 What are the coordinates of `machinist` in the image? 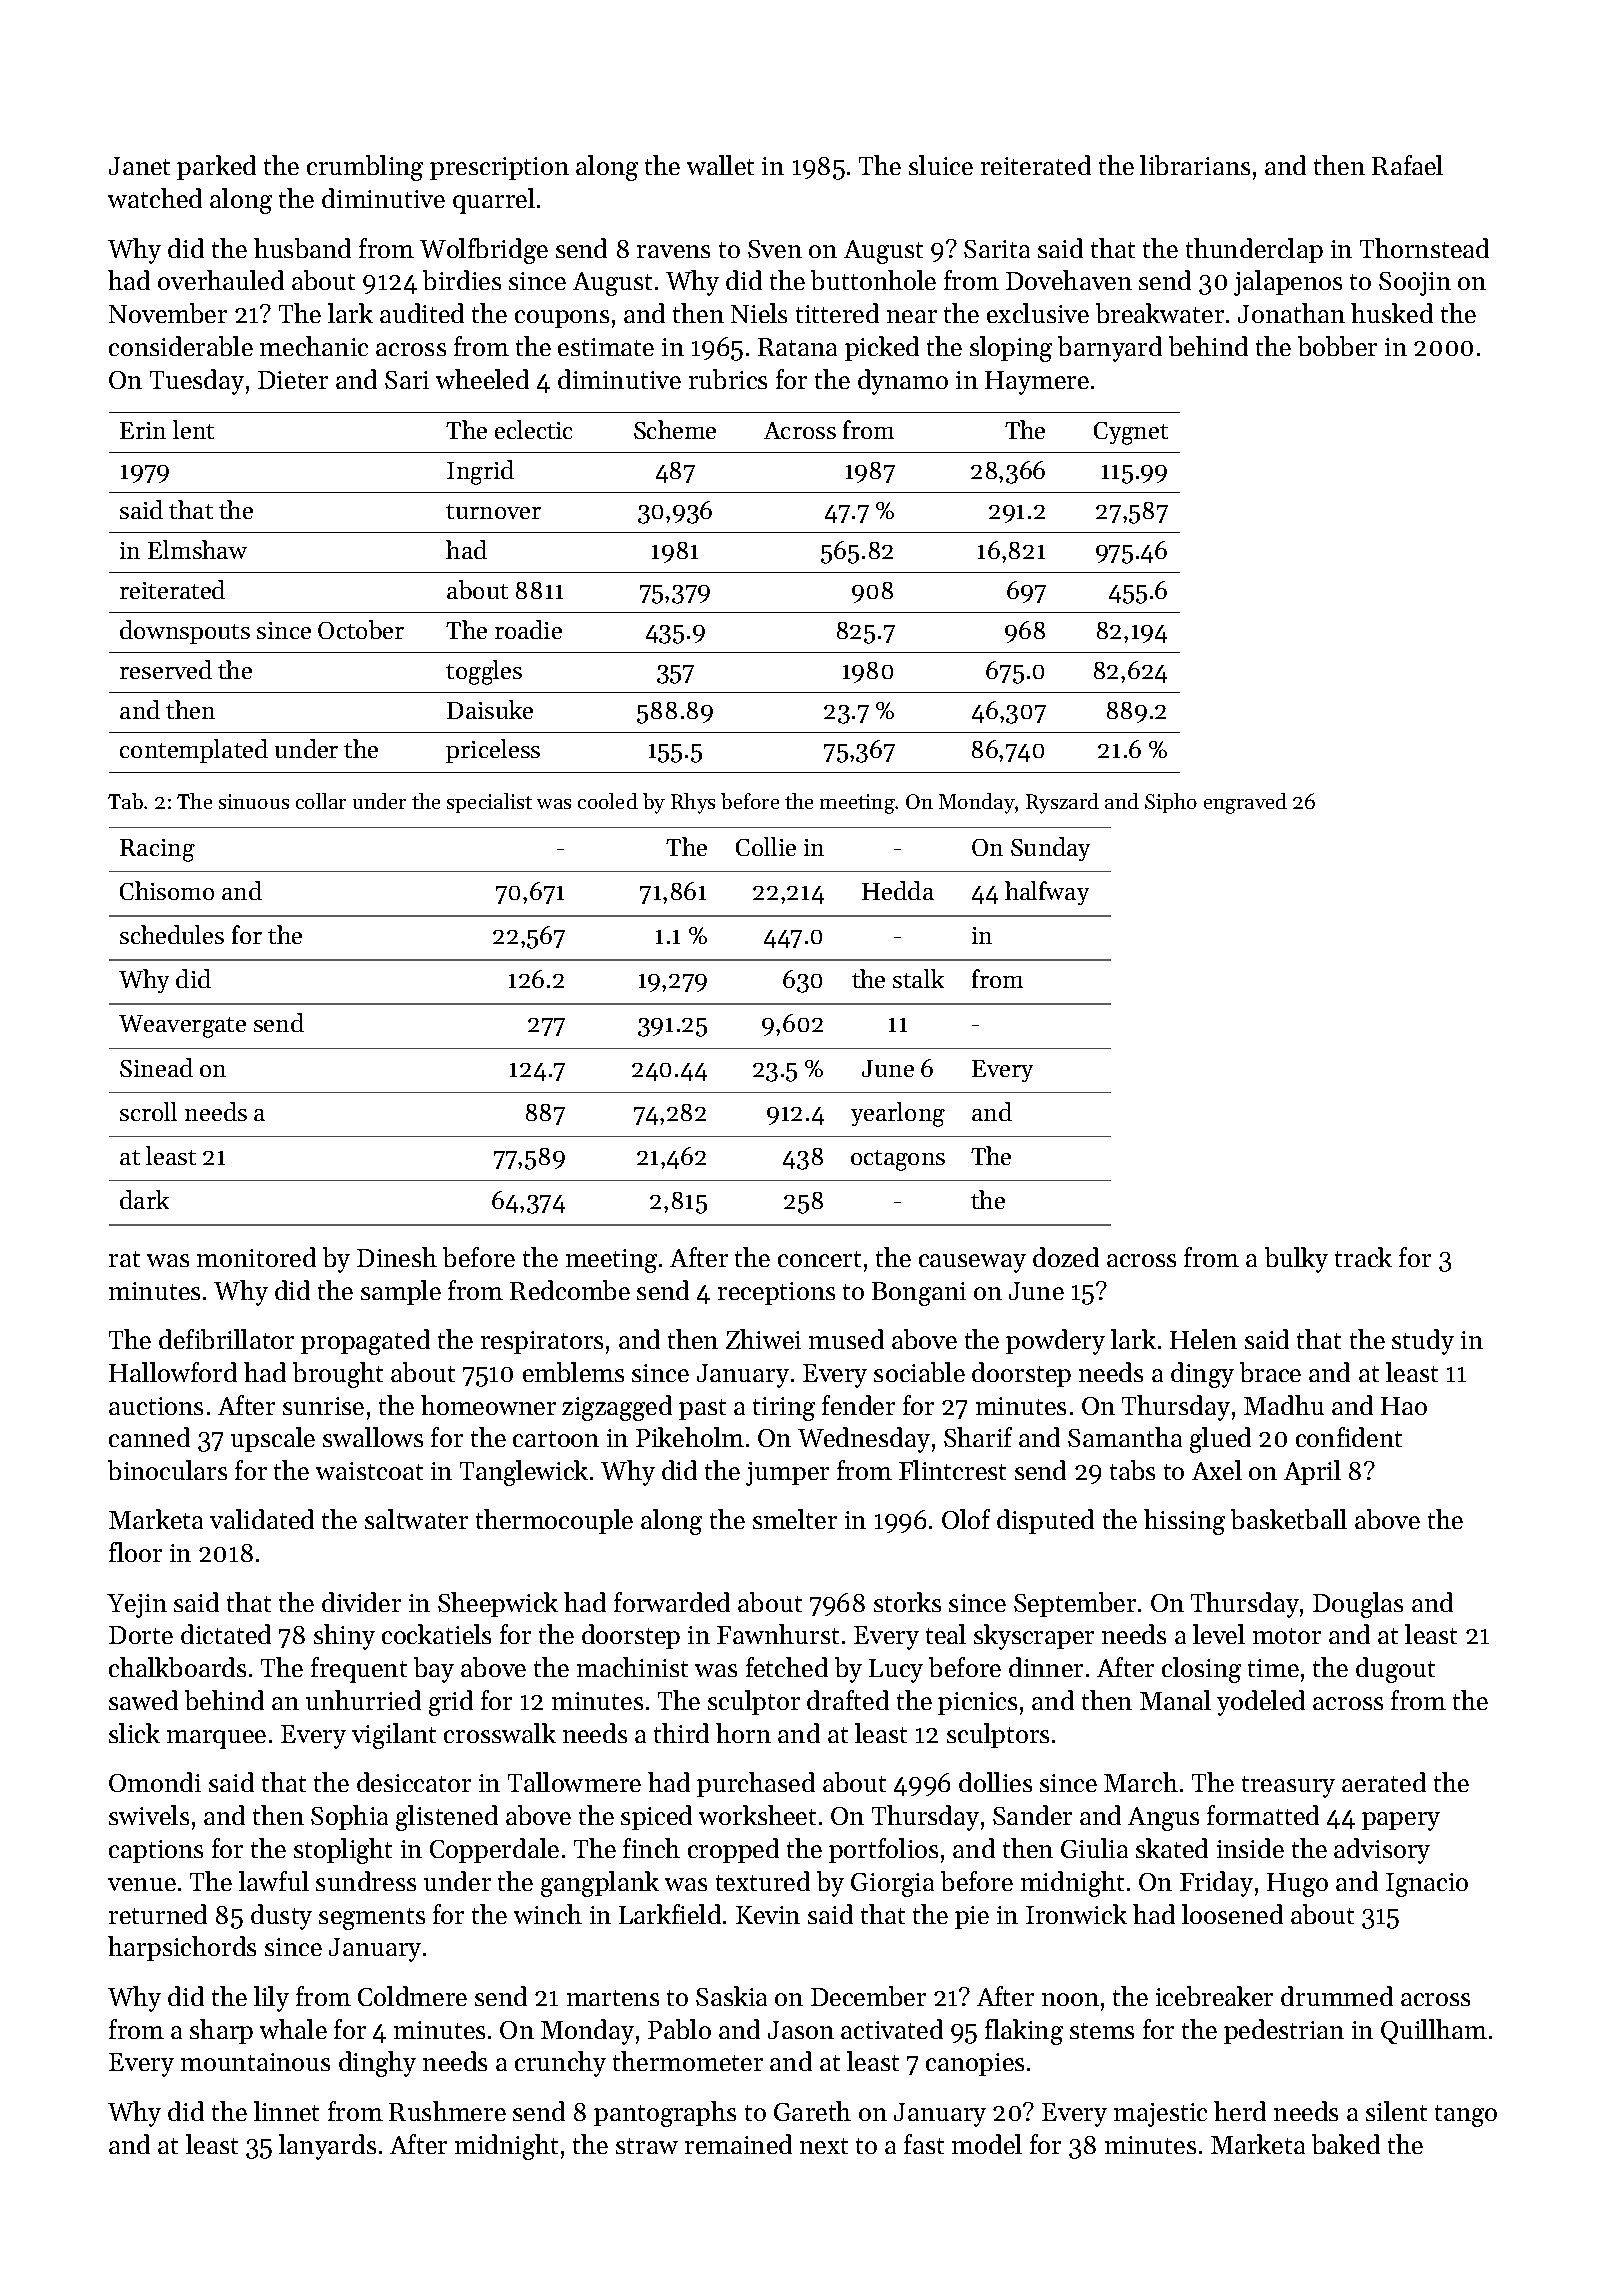 It's located at (632, 1667).
